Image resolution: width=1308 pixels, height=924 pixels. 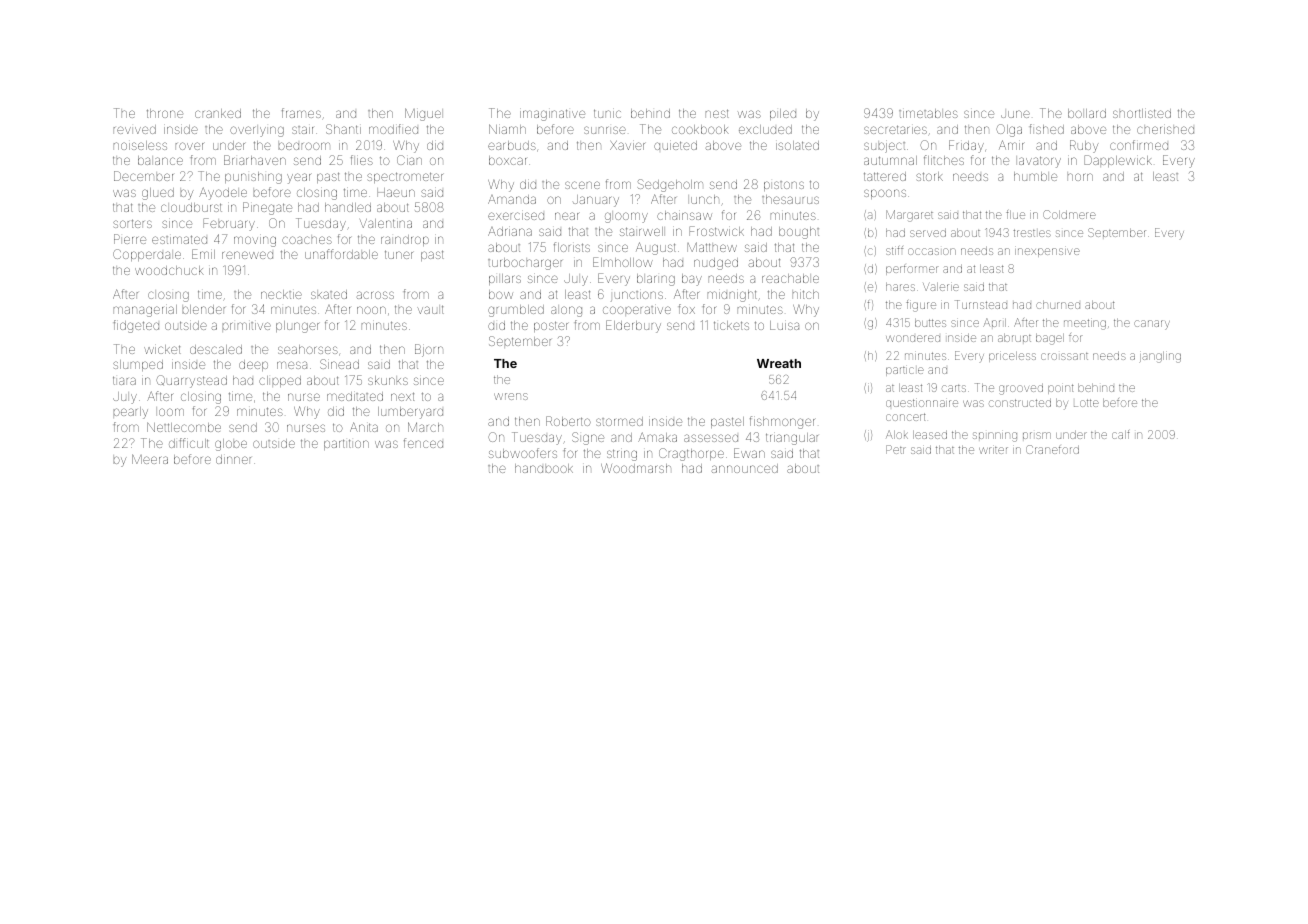 What do you see at coordinates (783, 114) in the screenshot?
I see `piled` at bounding box center [783, 114].
